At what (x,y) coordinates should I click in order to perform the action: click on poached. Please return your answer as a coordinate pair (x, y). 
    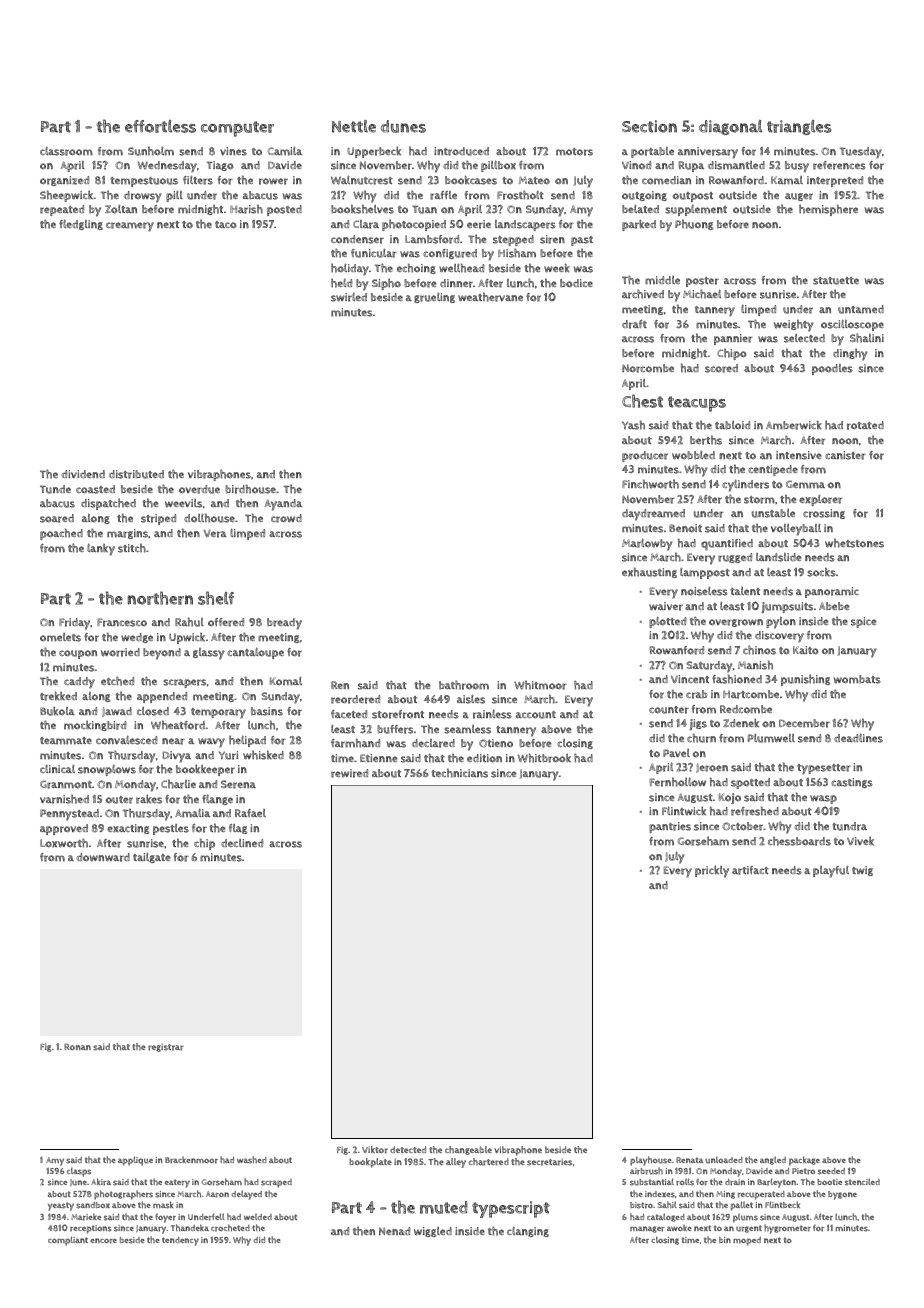
    Looking at the image, I should click on (61, 534).
